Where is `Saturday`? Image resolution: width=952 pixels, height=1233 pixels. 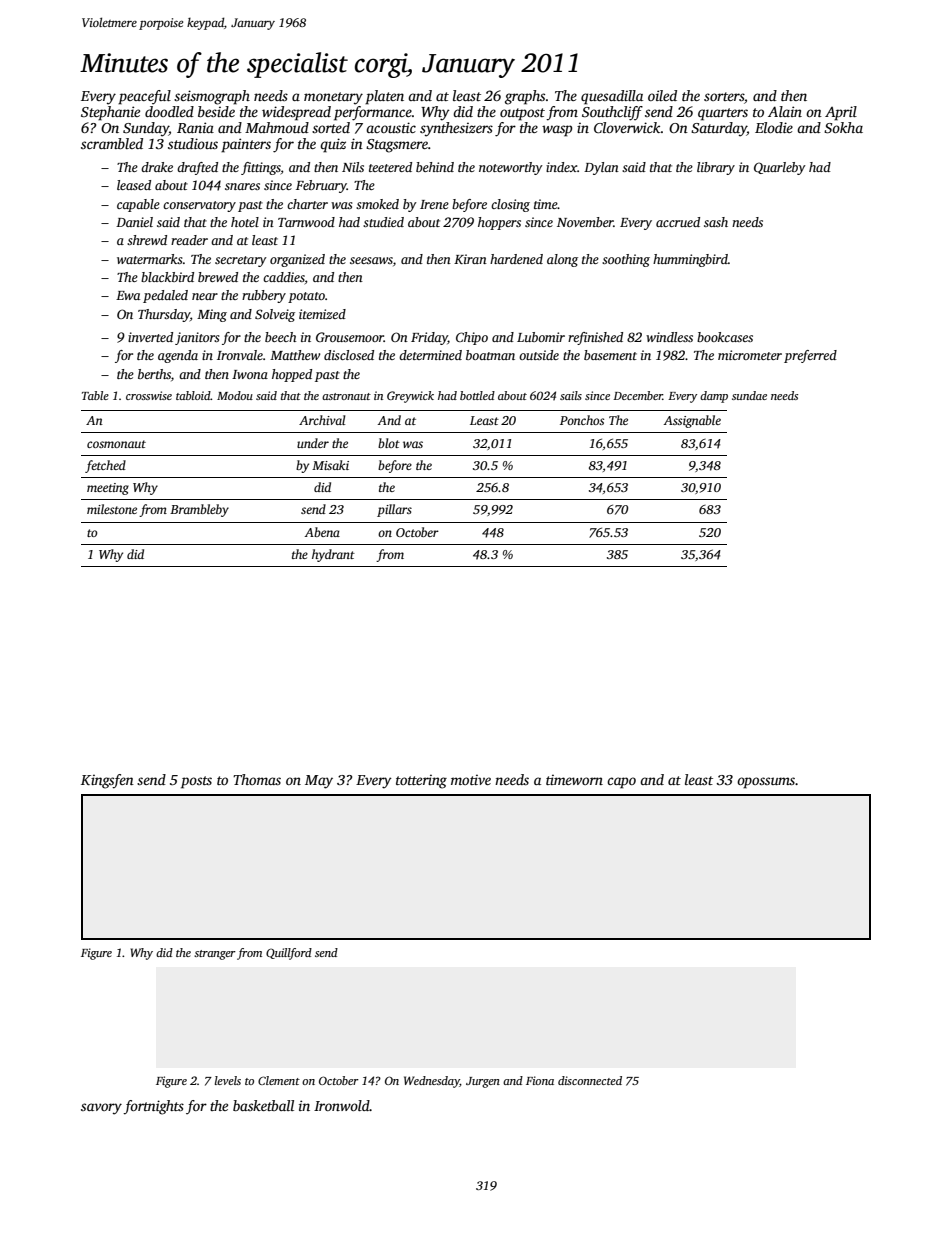
Saturday is located at coordinates (719, 129).
